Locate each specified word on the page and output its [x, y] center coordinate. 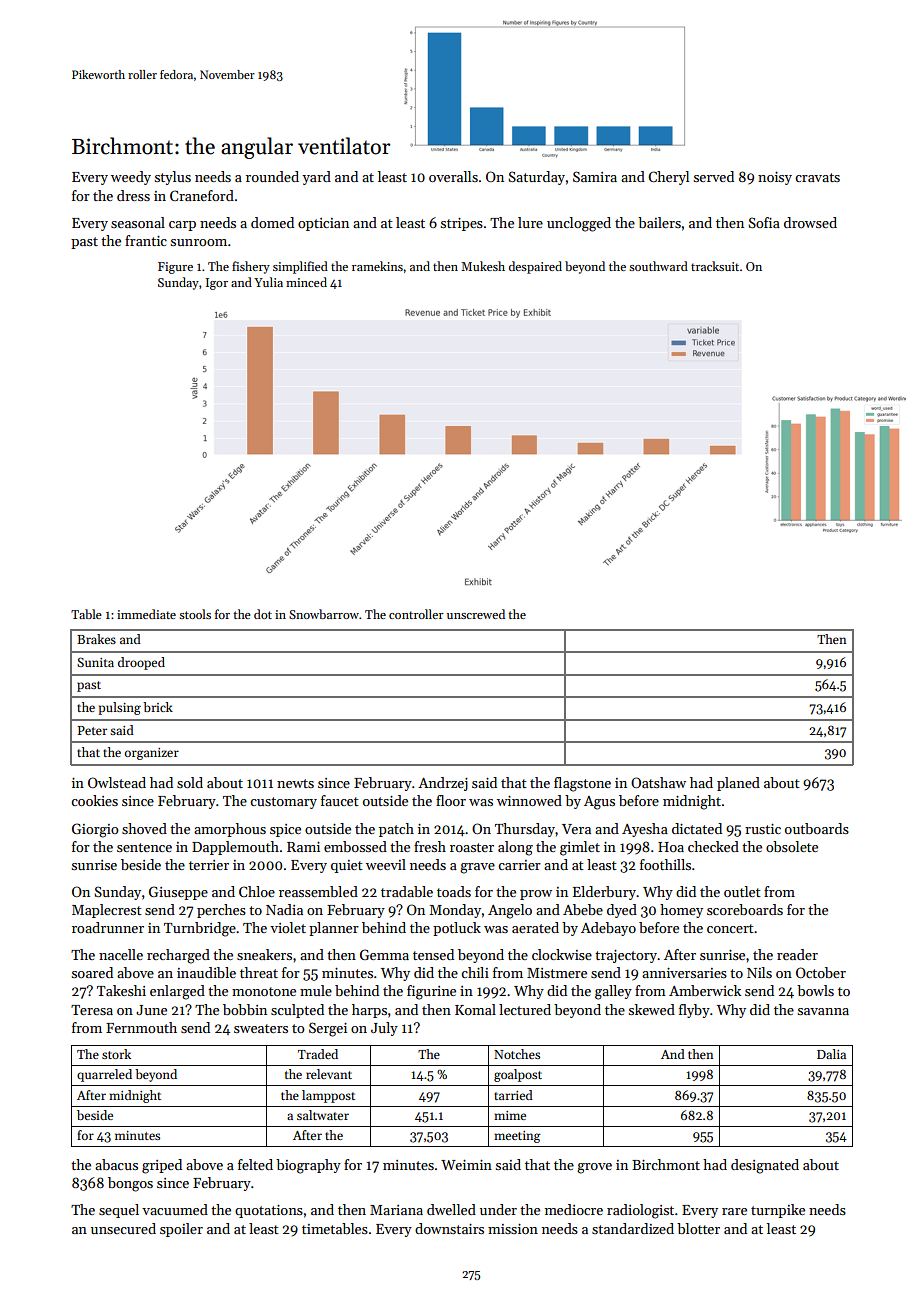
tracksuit [715, 266]
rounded [272, 176]
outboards [817, 828]
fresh [430, 846]
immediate [146, 614]
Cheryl [668, 178]
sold [190, 782]
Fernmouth [141, 1027]
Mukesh [483, 266]
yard [316, 178]
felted [255, 1164]
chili [475, 972]
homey [681, 911]
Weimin [466, 1165]
